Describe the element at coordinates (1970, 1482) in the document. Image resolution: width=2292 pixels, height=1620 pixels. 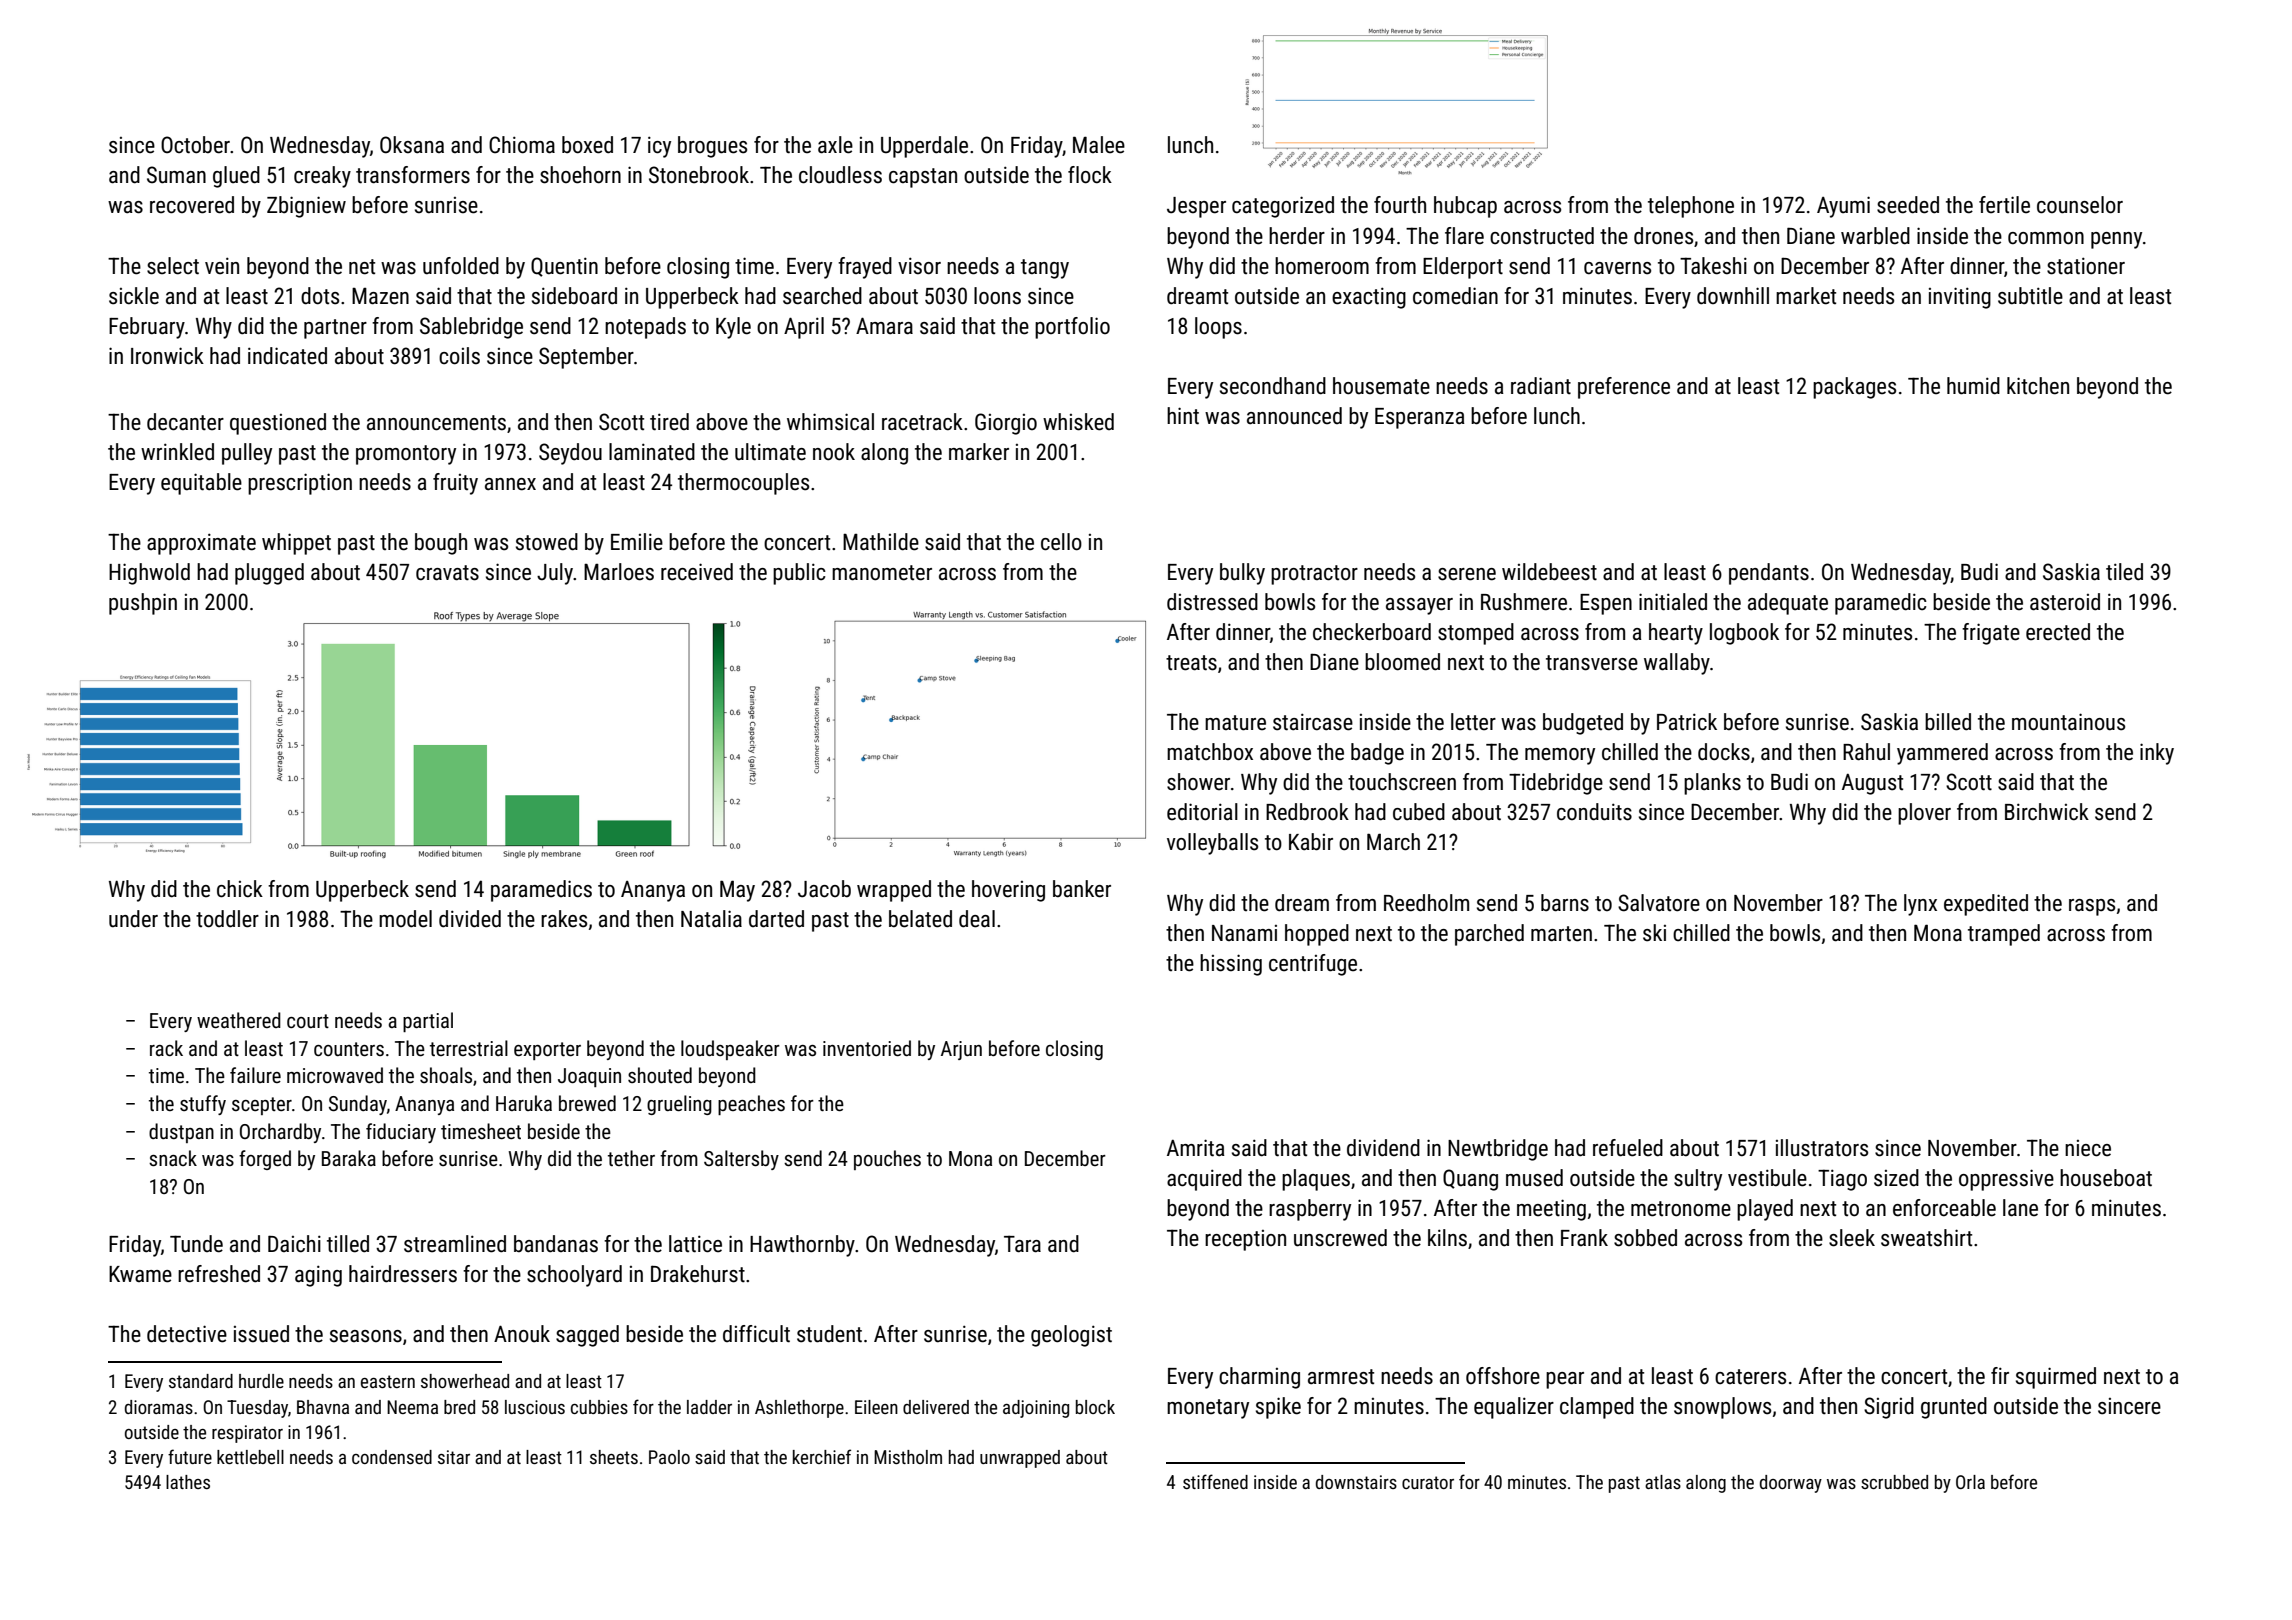
I see `Orla` at that location.
